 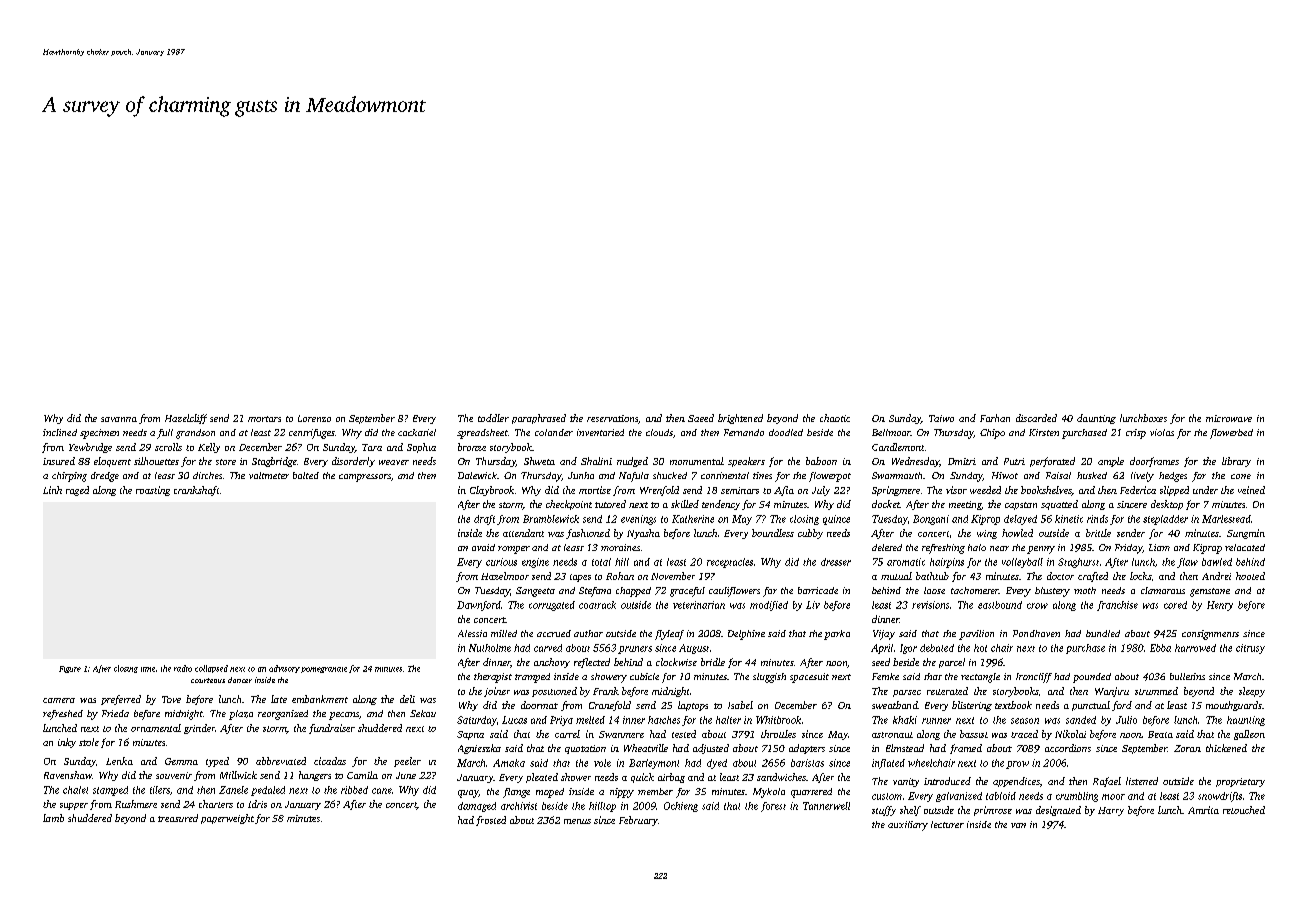 I want to click on doormat, so click(x=539, y=705).
